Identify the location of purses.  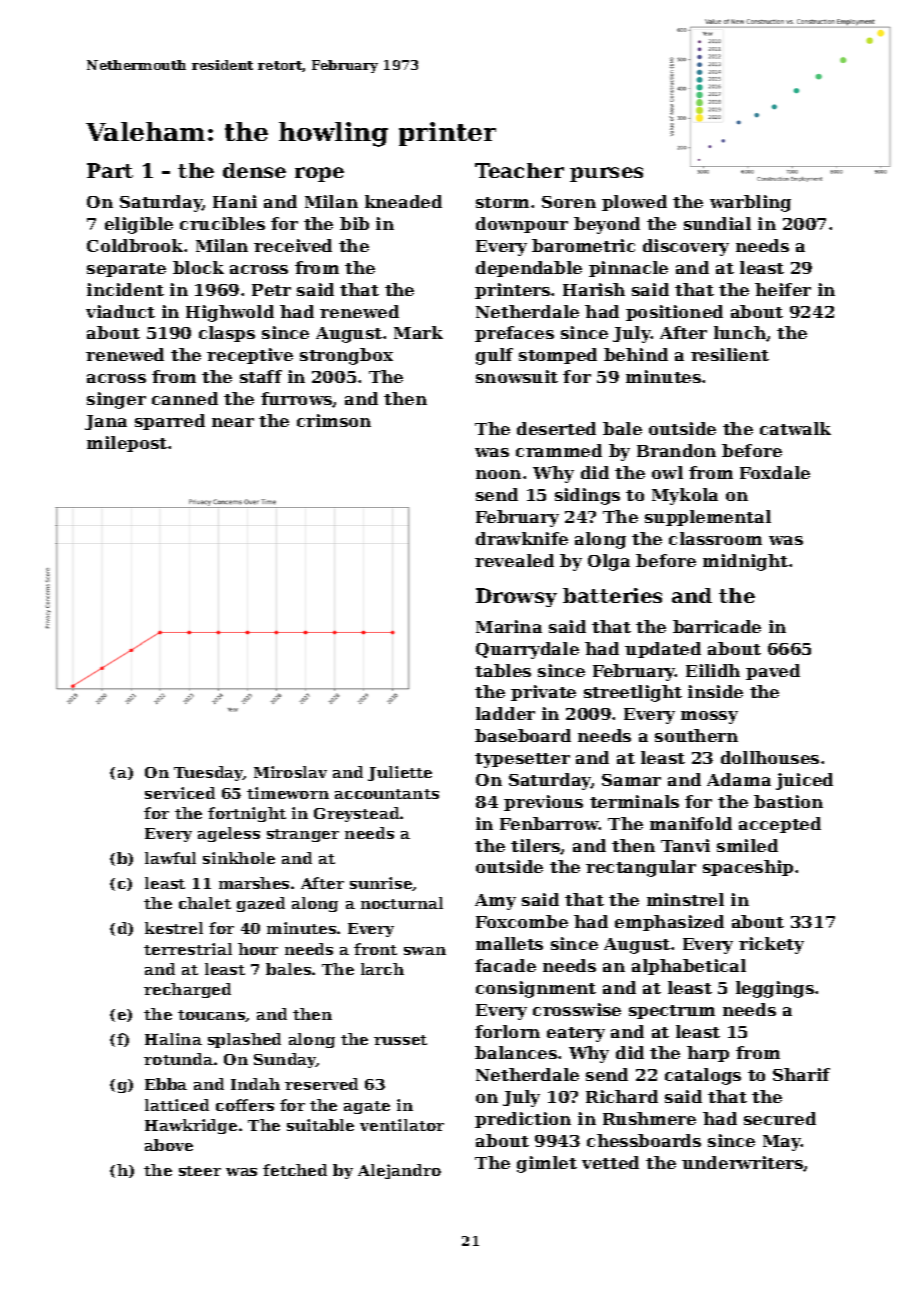
(606, 174).
